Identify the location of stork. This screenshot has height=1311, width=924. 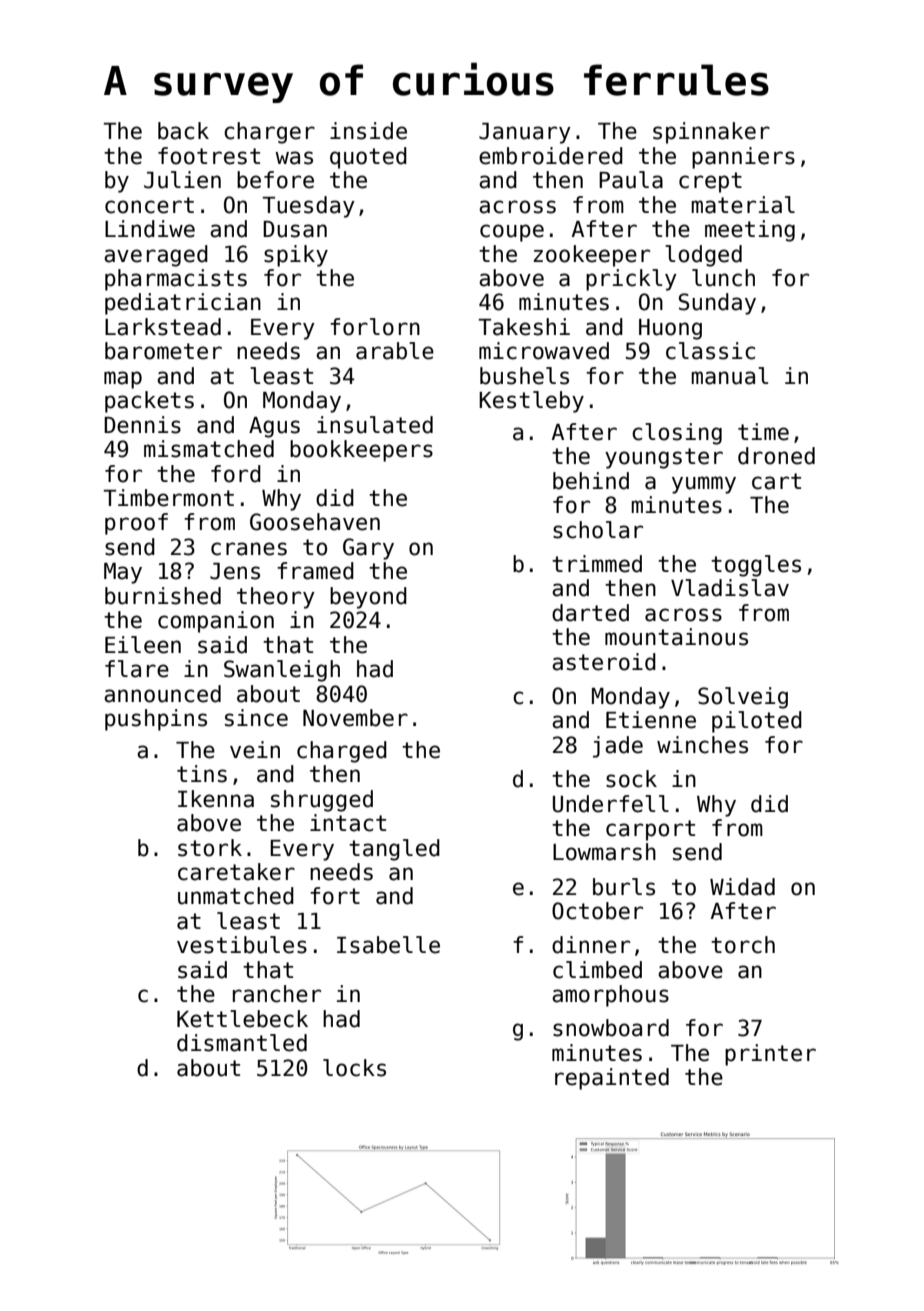
(210, 848).
